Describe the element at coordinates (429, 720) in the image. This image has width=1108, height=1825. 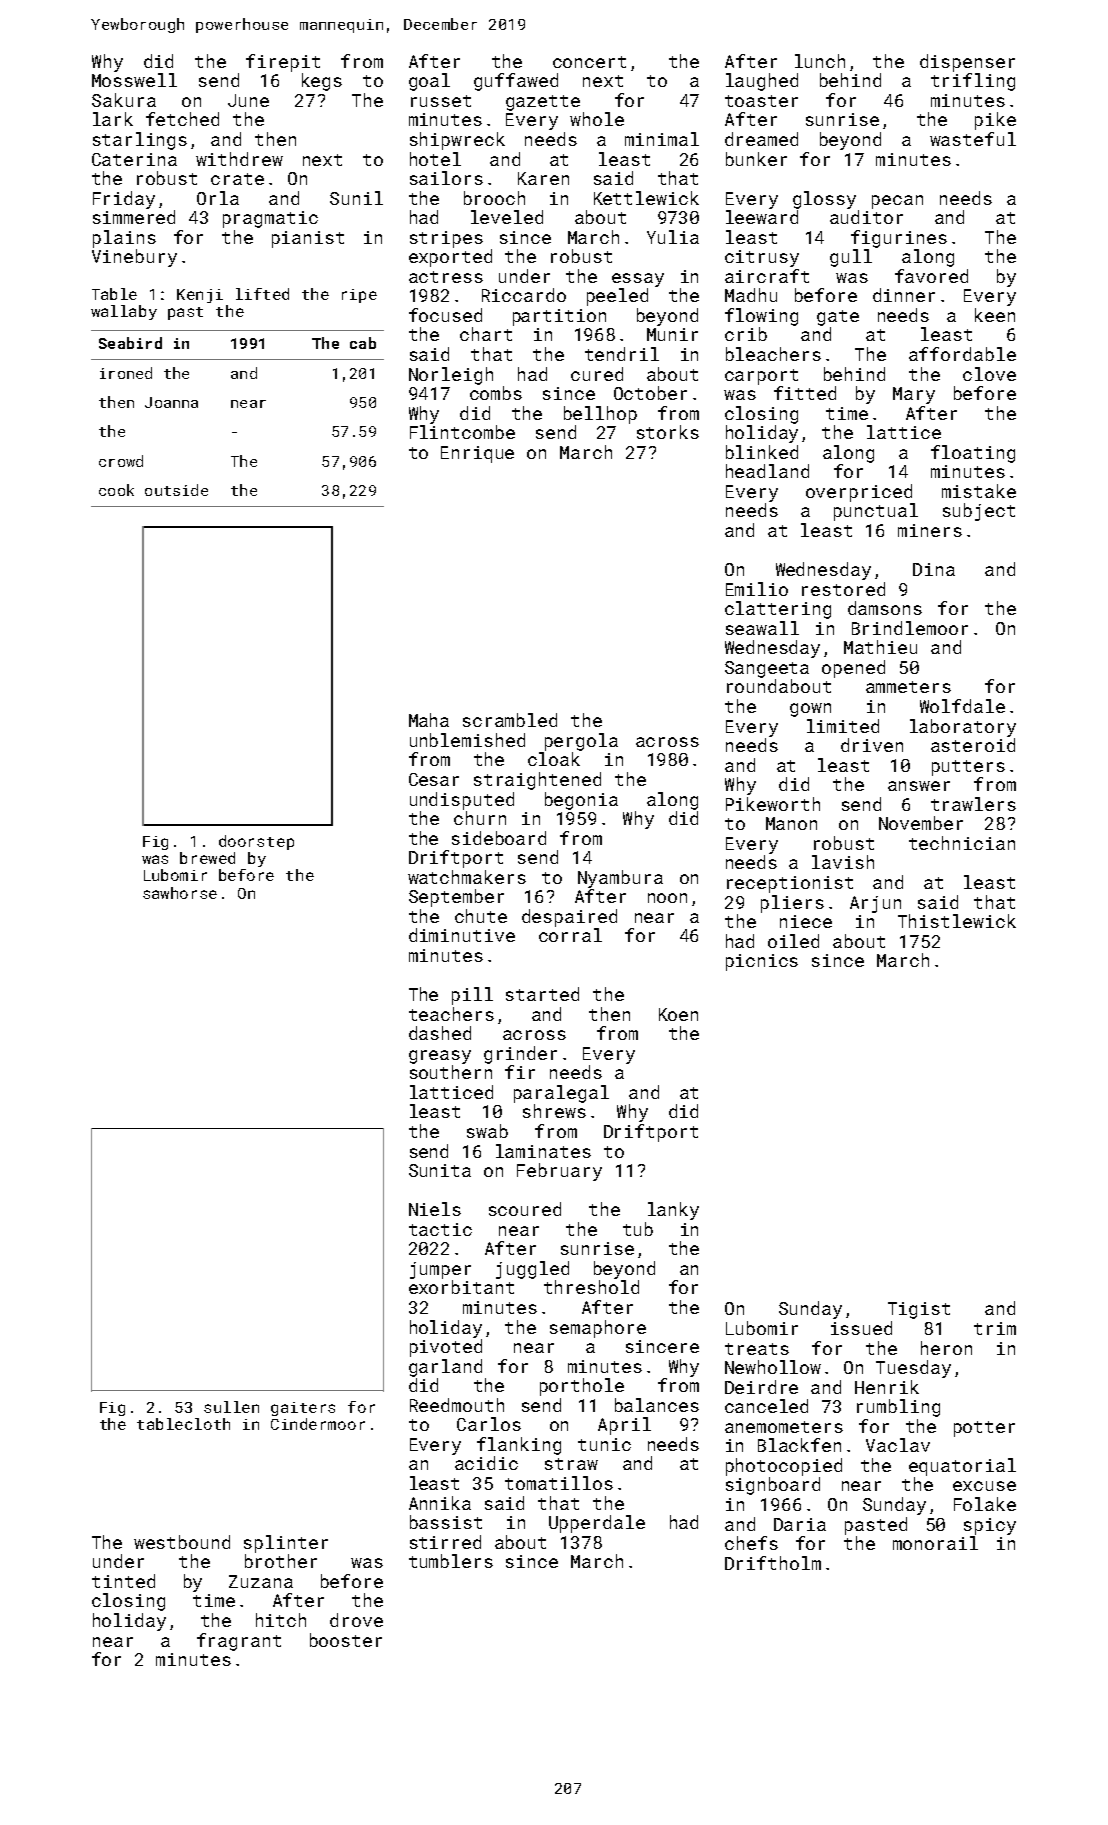
I see `Maha` at that location.
